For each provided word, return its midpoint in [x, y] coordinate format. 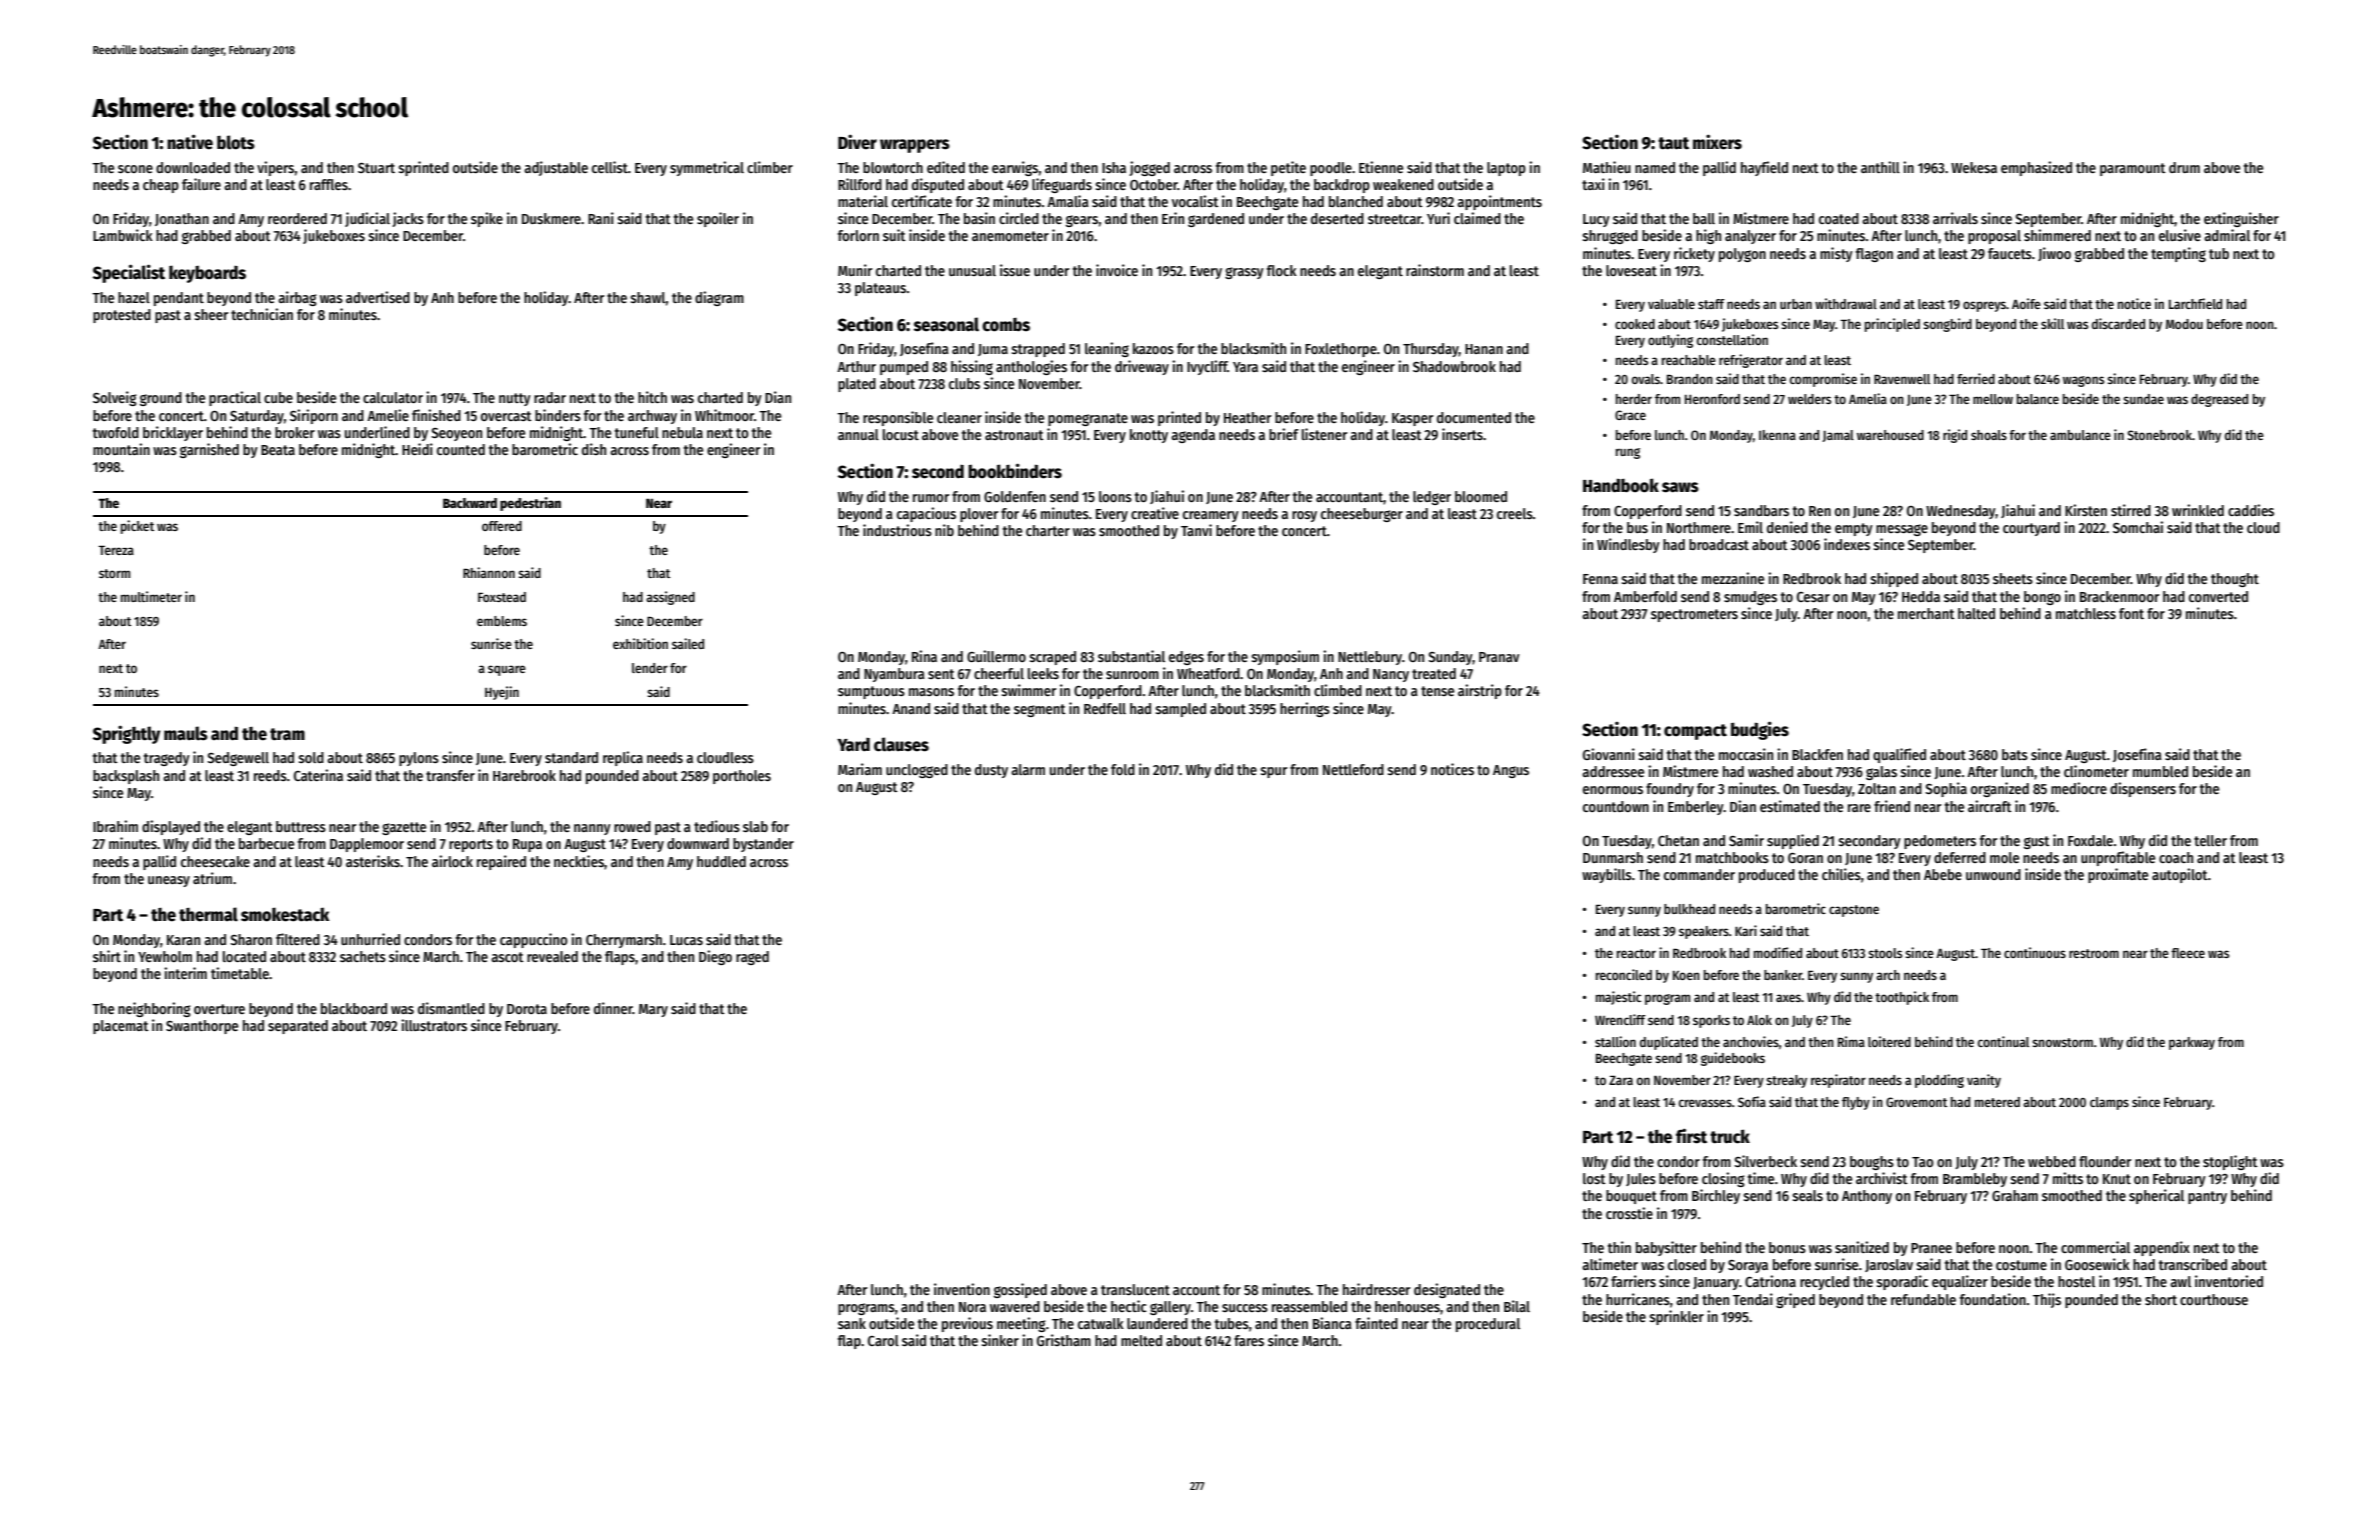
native [190, 142]
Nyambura [894, 675]
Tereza [116, 550]
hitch [652, 397]
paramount [2133, 169]
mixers [1717, 142]
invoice [1117, 270]
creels [1515, 513]
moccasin [1746, 754]
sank [852, 1323]
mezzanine [1733, 578]
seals [1808, 1195]
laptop [1506, 169]
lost [1594, 1178]
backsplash [126, 777]
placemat [121, 1027]
